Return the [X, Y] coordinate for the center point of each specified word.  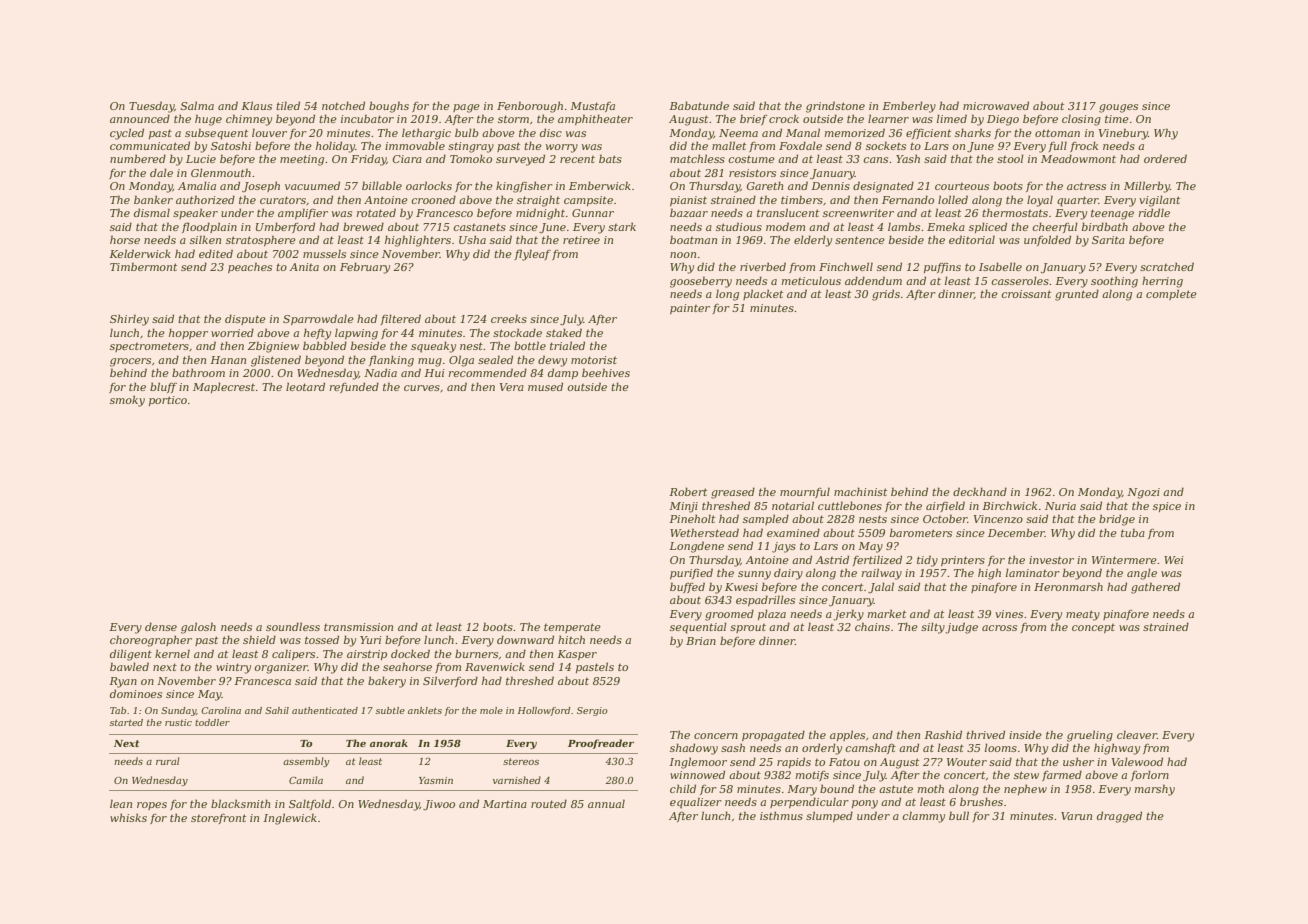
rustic [178, 722]
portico [168, 401]
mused [545, 386]
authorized [205, 199]
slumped [829, 816]
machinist [860, 491]
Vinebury [1123, 134]
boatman [693, 239]
